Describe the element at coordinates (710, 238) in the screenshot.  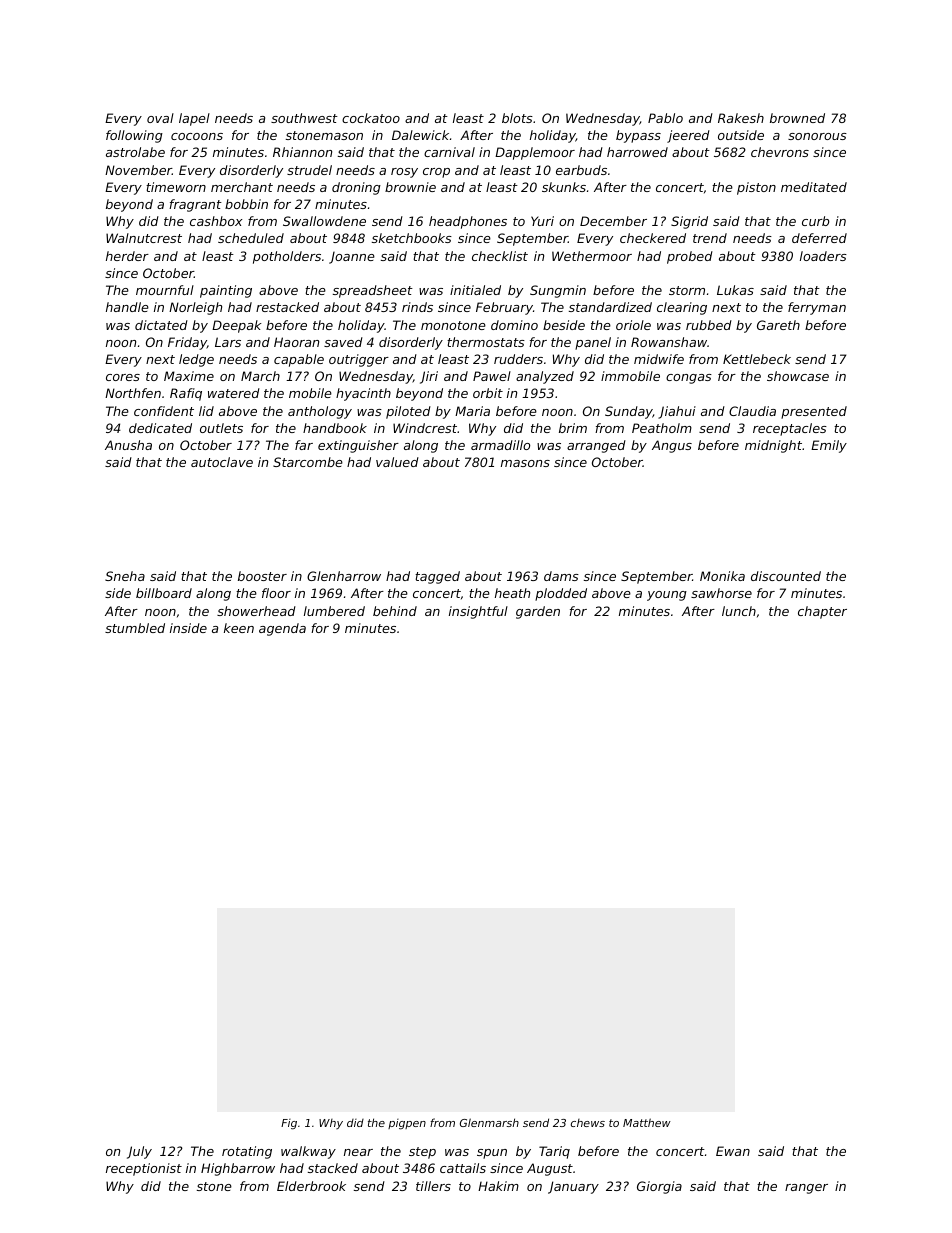
I see `trend` at that location.
